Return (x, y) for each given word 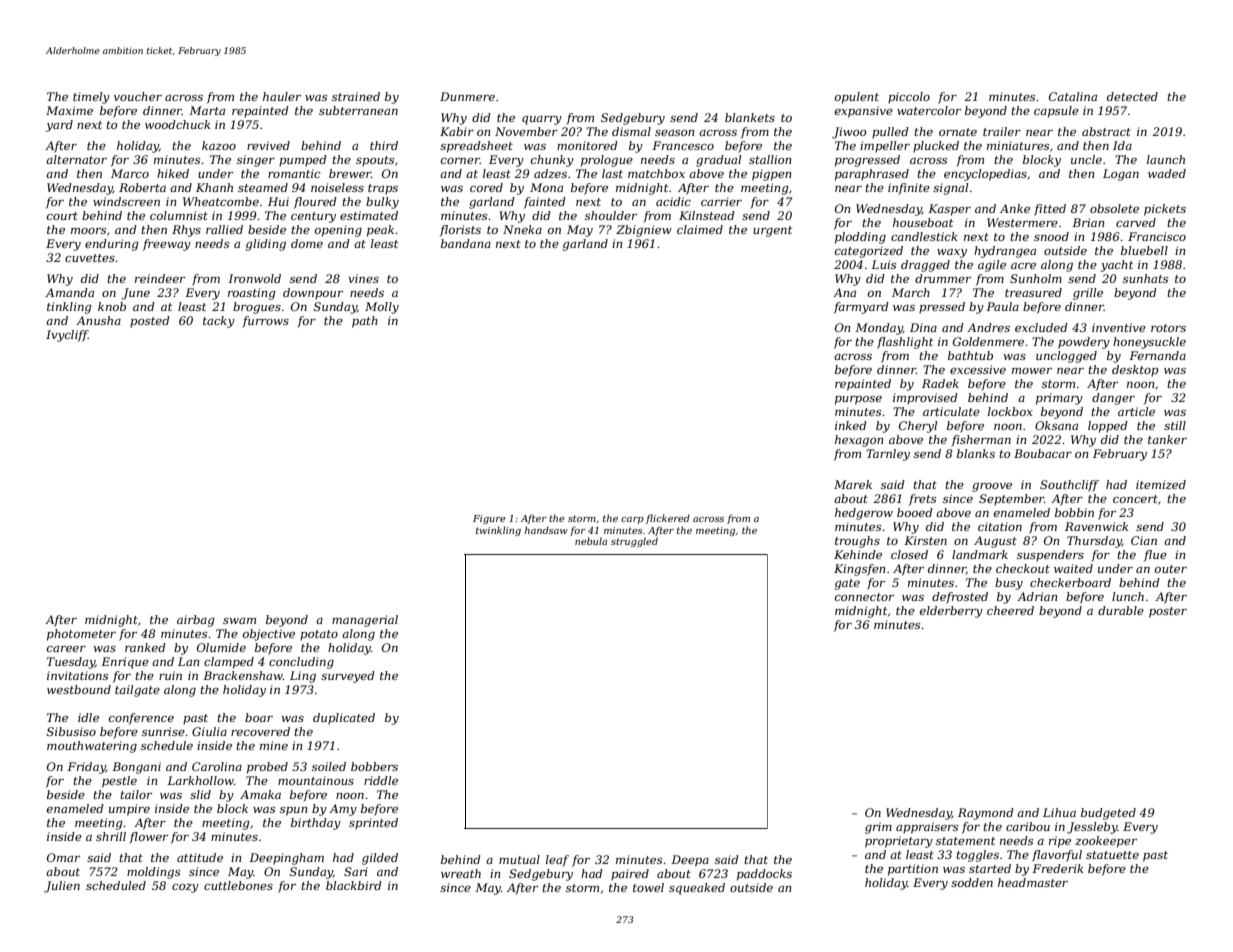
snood (1051, 236)
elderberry (951, 612)
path (365, 322)
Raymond (986, 814)
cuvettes (90, 258)
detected (1132, 96)
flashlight (905, 343)
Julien (62, 887)
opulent (857, 98)
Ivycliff (67, 336)
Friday (86, 768)
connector (864, 597)
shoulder (611, 215)
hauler (282, 96)
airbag (196, 621)
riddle (381, 780)
